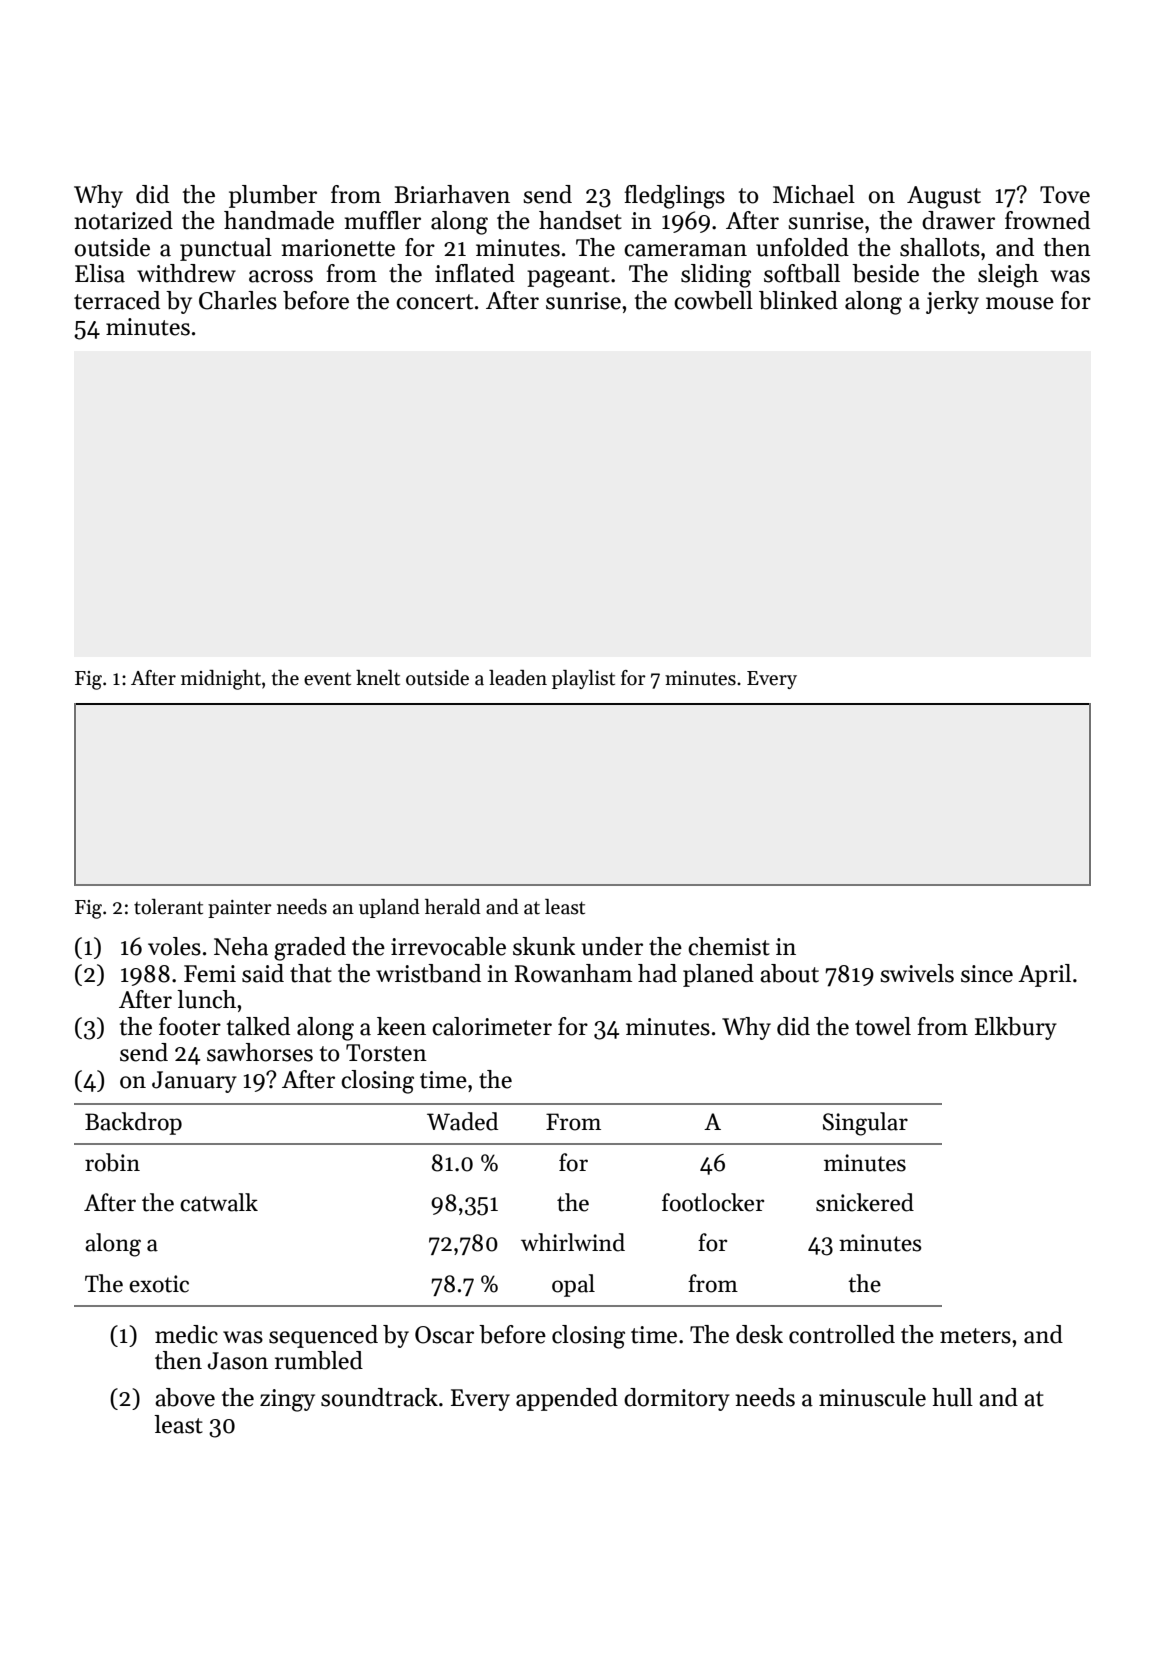 This screenshot has height=1654, width=1165. Describe the element at coordinates (952, 302) in the screenshot. I see `jerky` at that location.
